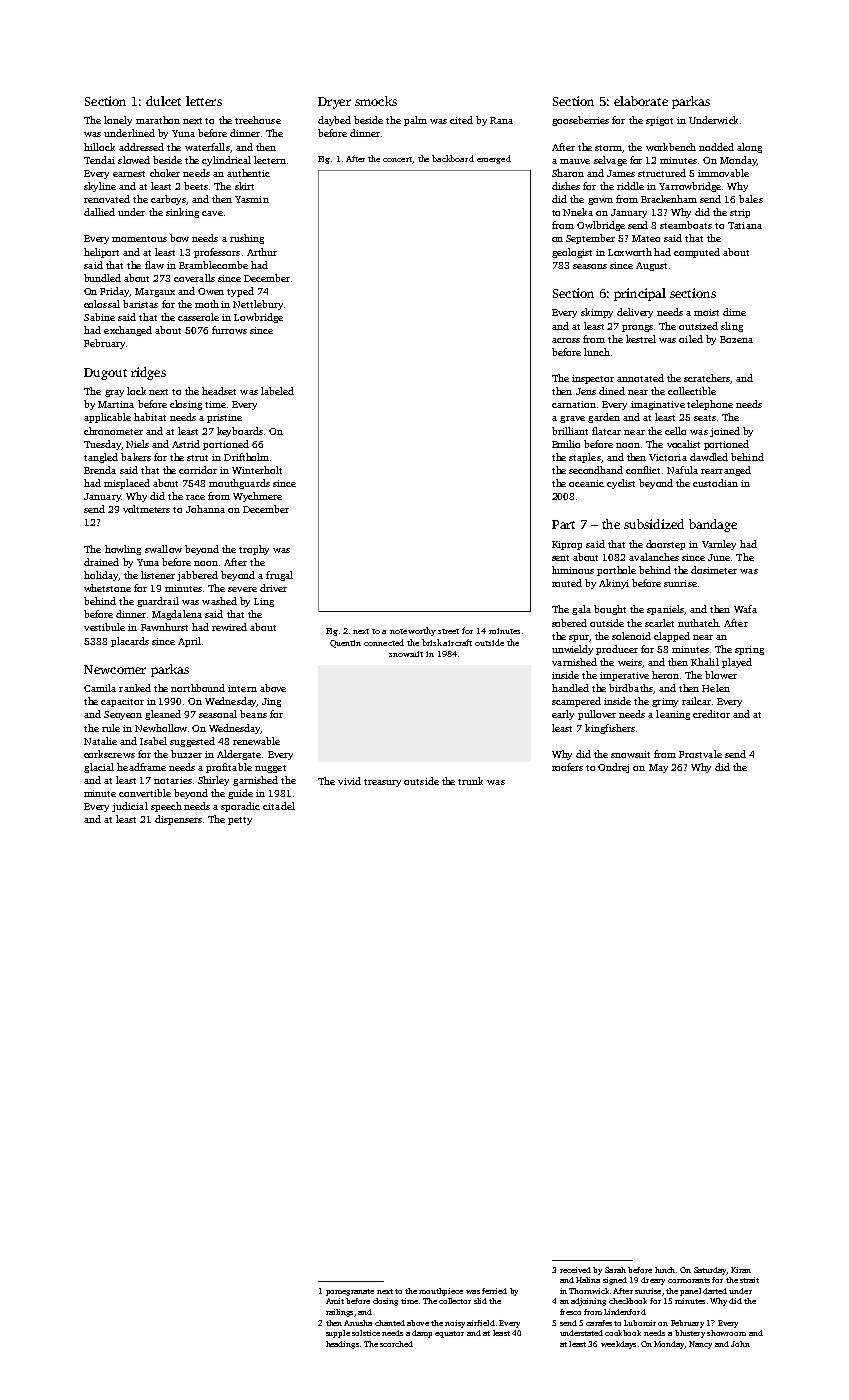 The height and width of the image is (1400, 849). Describe the element at coordinates (130, 642) in the image. I see `placards` at that location.
